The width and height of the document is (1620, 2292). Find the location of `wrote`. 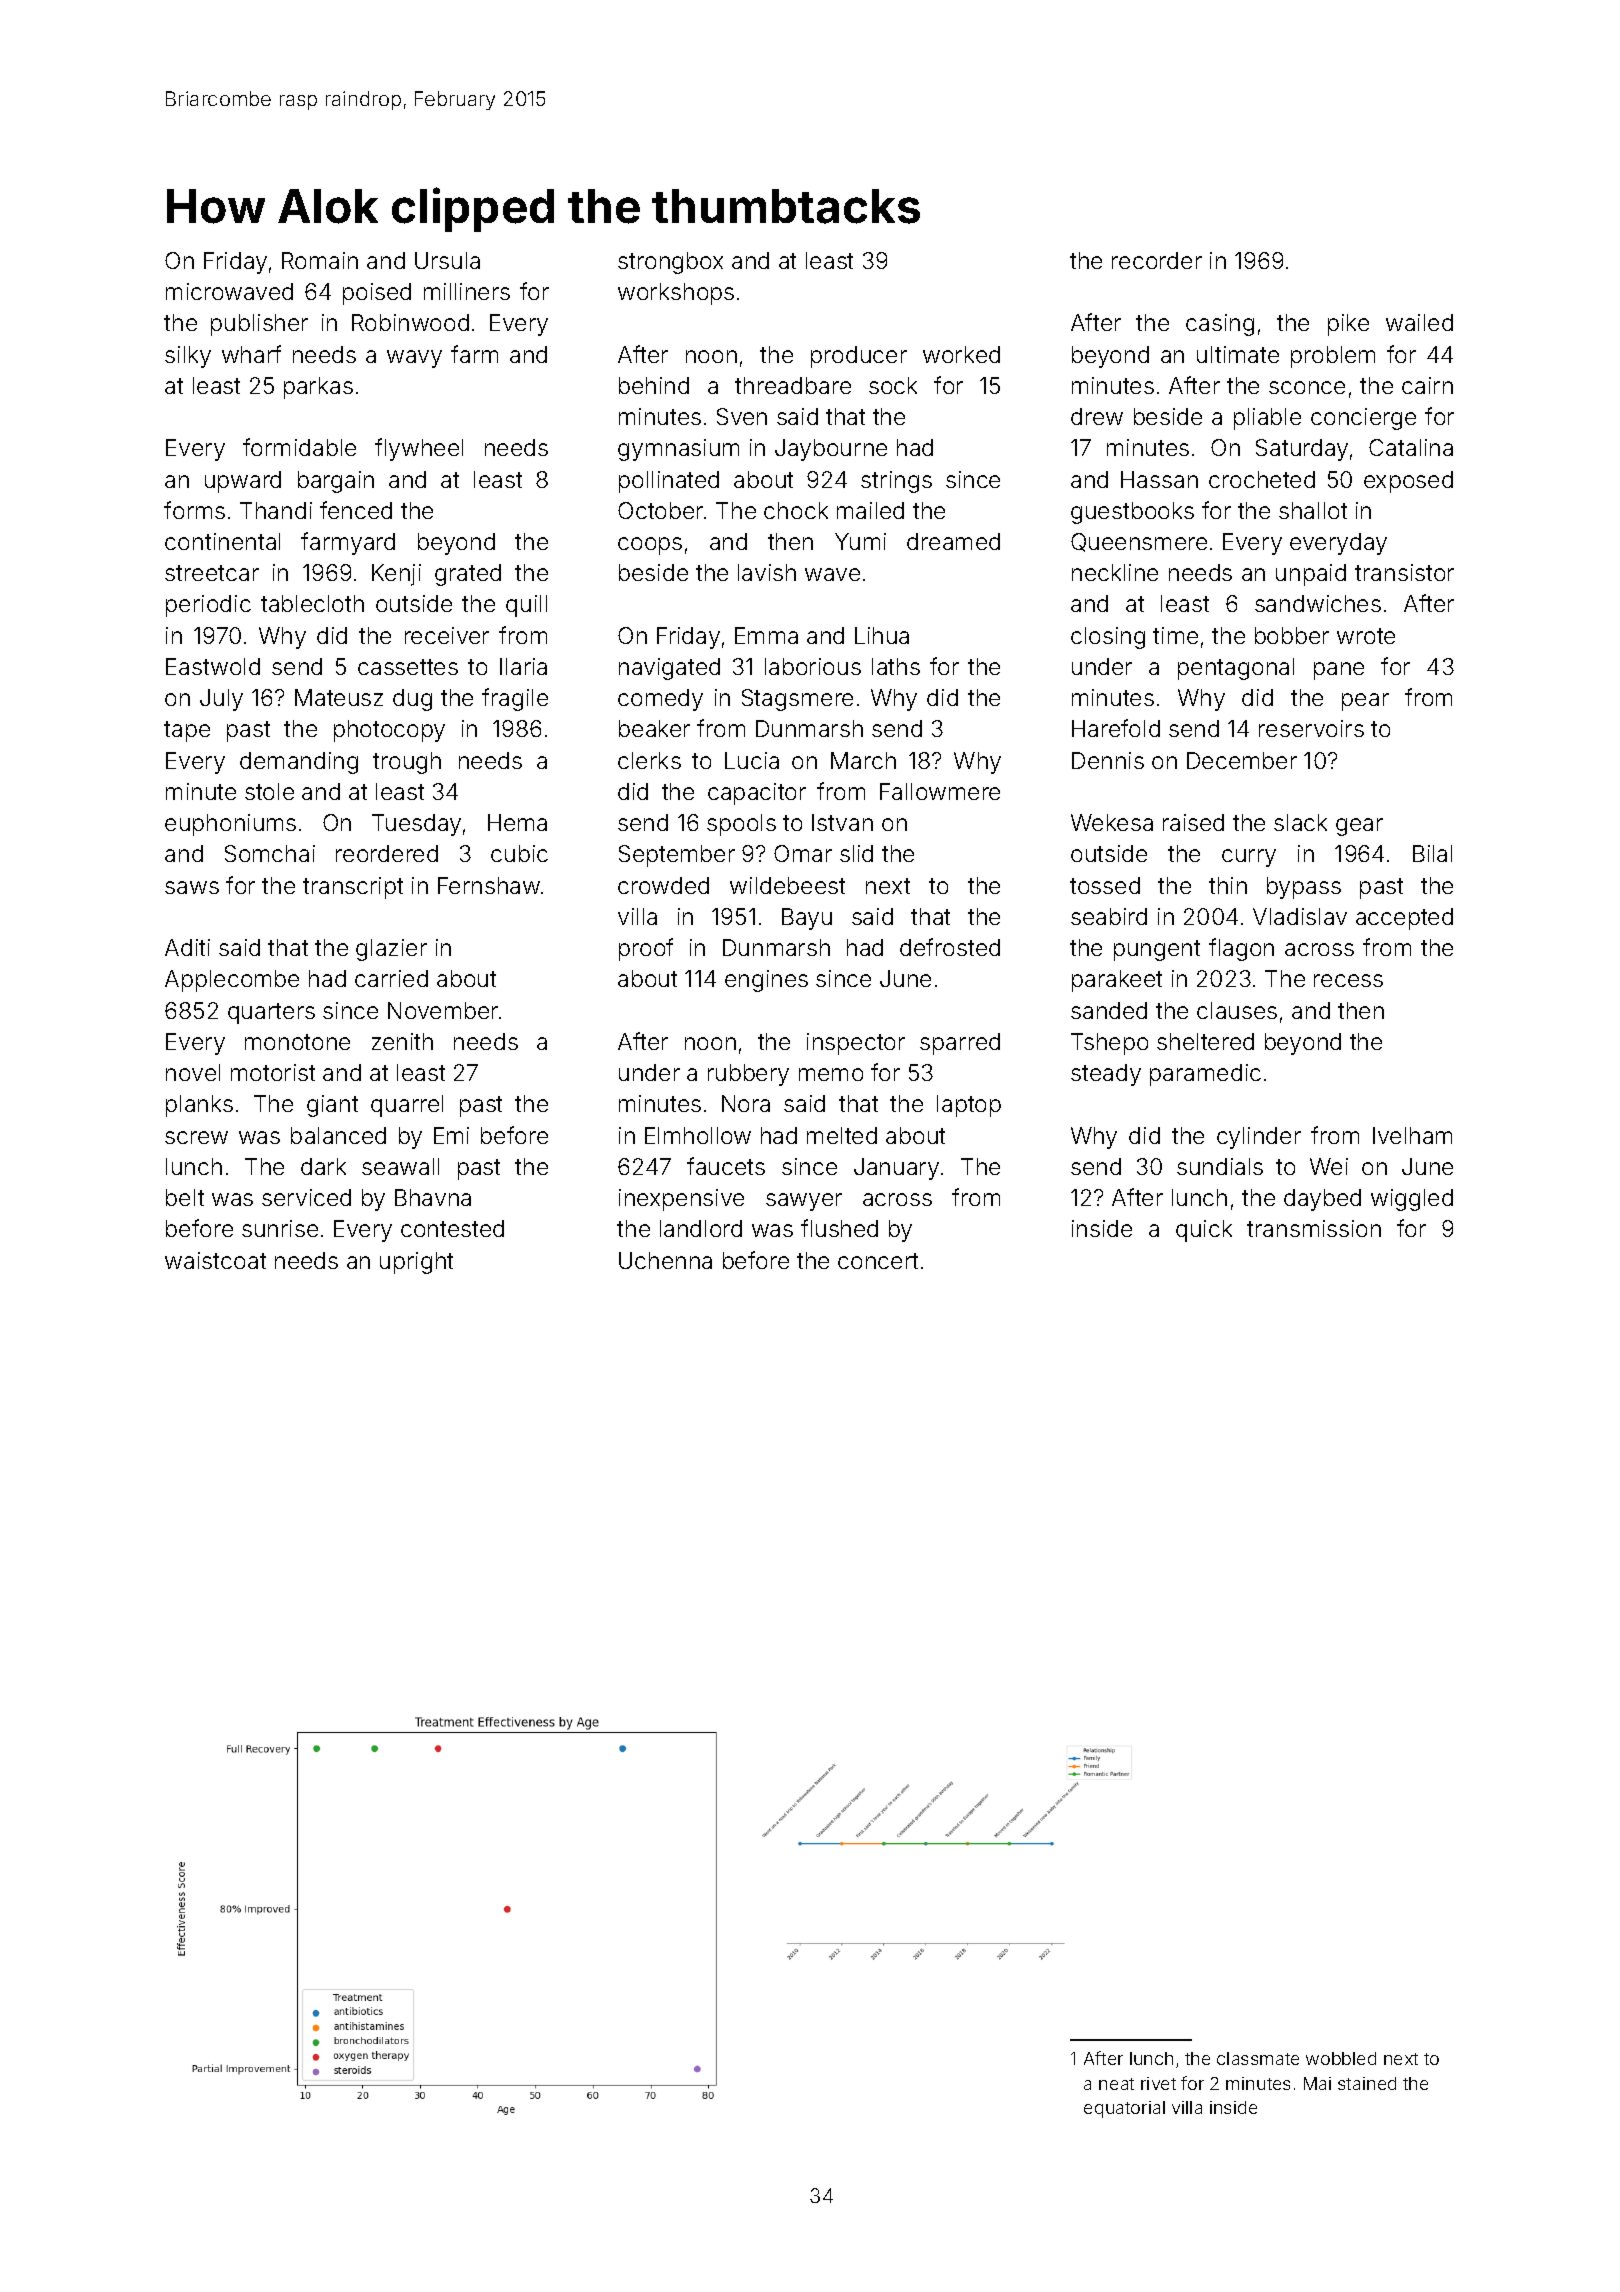

wrote is located at coordinates (1366, 636).
